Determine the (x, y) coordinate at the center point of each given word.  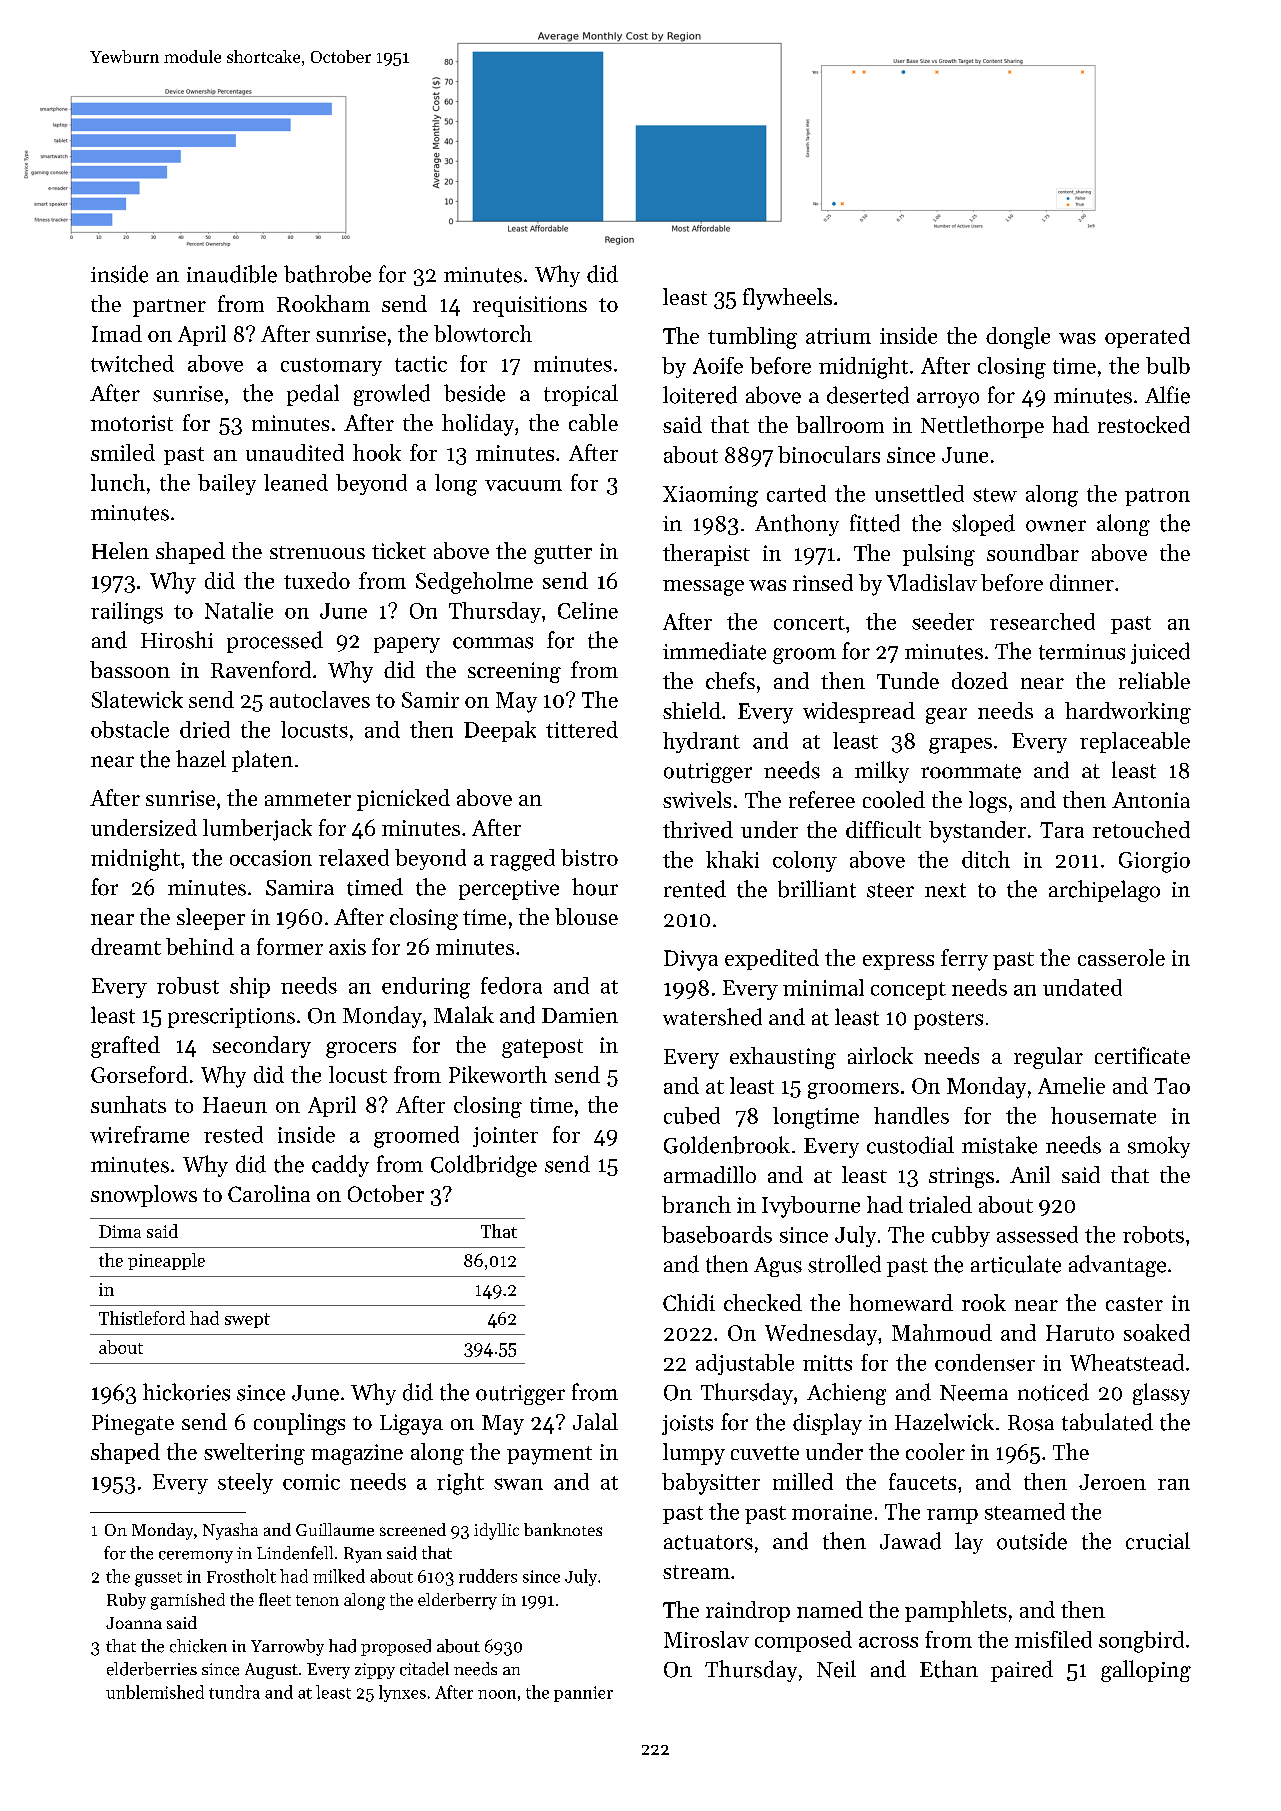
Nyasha (230, 1531)
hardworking (1128, 713)
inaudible (232, 274)
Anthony (797, 525)
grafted (125, 1047)
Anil (1030, 1174)
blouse (586, 916)
